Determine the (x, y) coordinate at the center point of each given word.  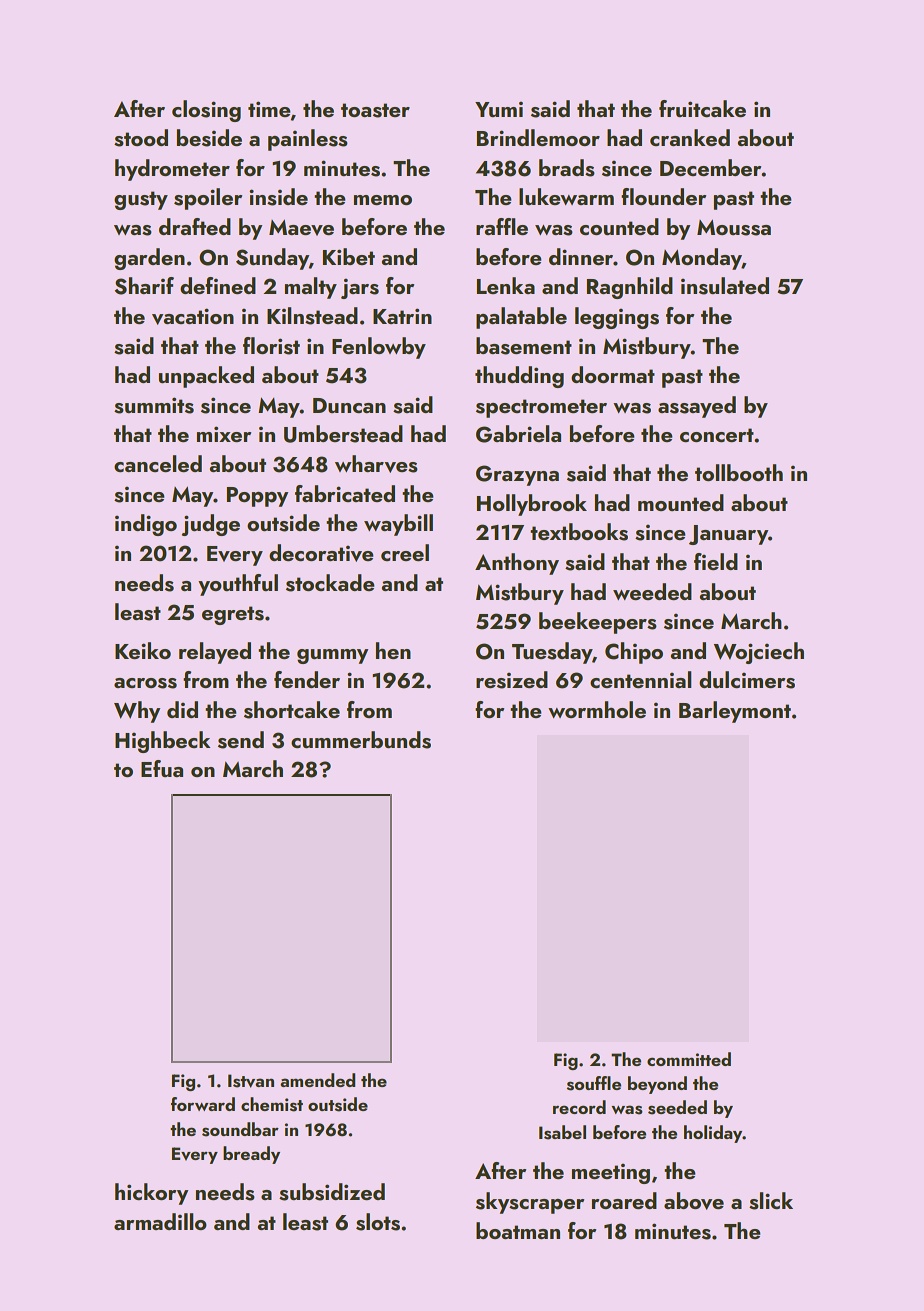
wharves (376, 464)
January (728, 535)
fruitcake (702, 108)
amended (317, 1080)
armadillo (160, 1221)
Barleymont (735, 712)
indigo (146, 525)
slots (378, 1222)
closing (206, 111)
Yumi (499, 109)
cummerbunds (361, 740)
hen (393, 650)
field (716, 561)
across (145, 683)
